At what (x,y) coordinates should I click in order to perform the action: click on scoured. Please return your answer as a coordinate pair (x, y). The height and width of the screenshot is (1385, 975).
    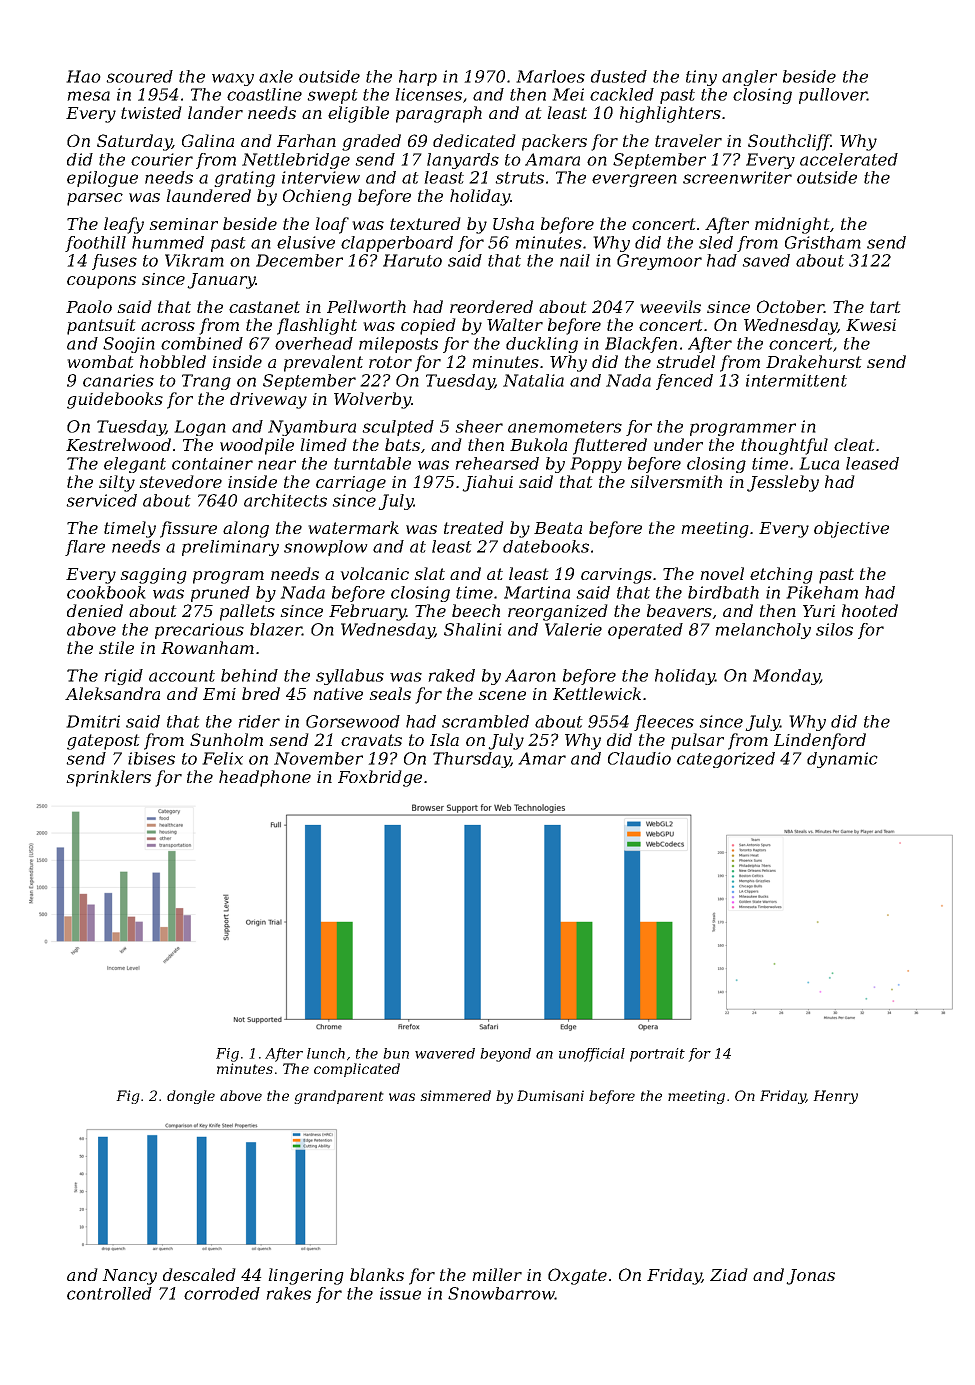
    Looking at the image, I should click on (139, 76).
